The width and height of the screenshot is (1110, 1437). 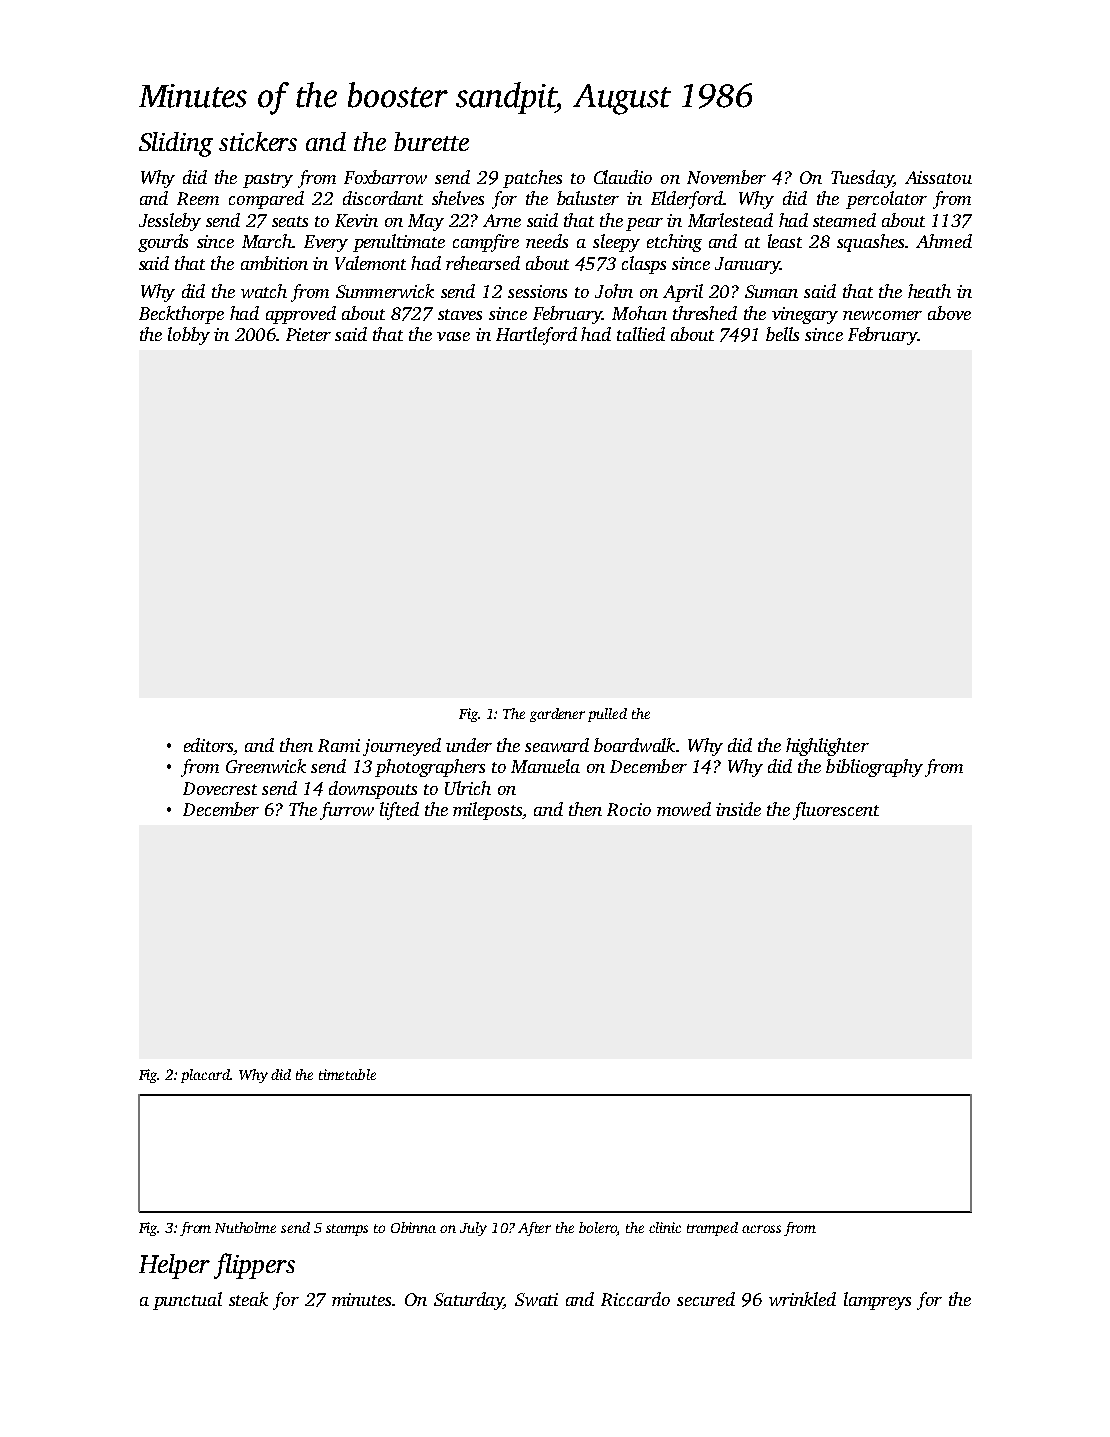 I want to click on Riccardo, so click(x=635, y=1299).
